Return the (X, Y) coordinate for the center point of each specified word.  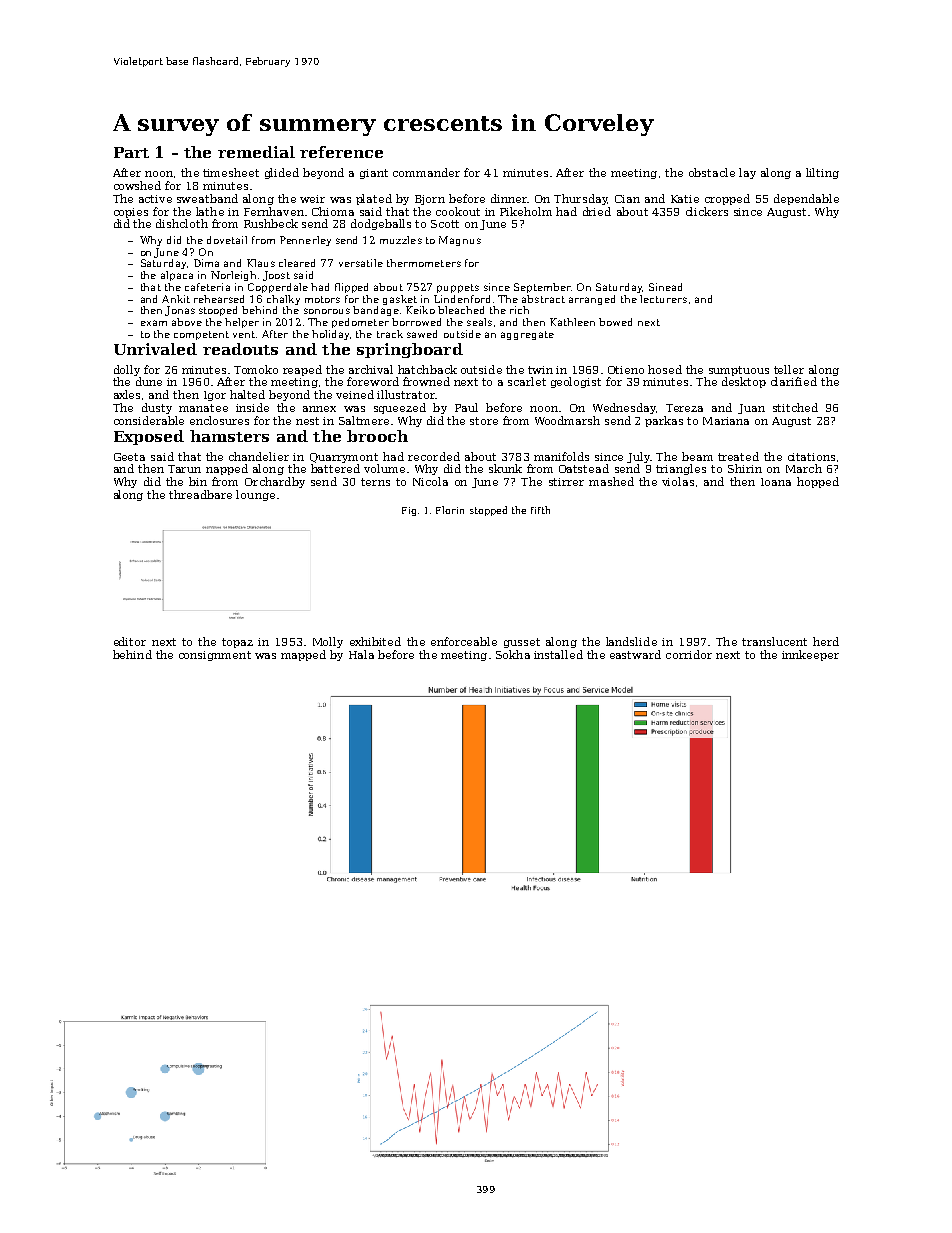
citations (811, 457)
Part (131, 152)
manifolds (561, 456)
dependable (806, 199)
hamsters (229, 436)
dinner (509, 198)
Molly (328, 642)
